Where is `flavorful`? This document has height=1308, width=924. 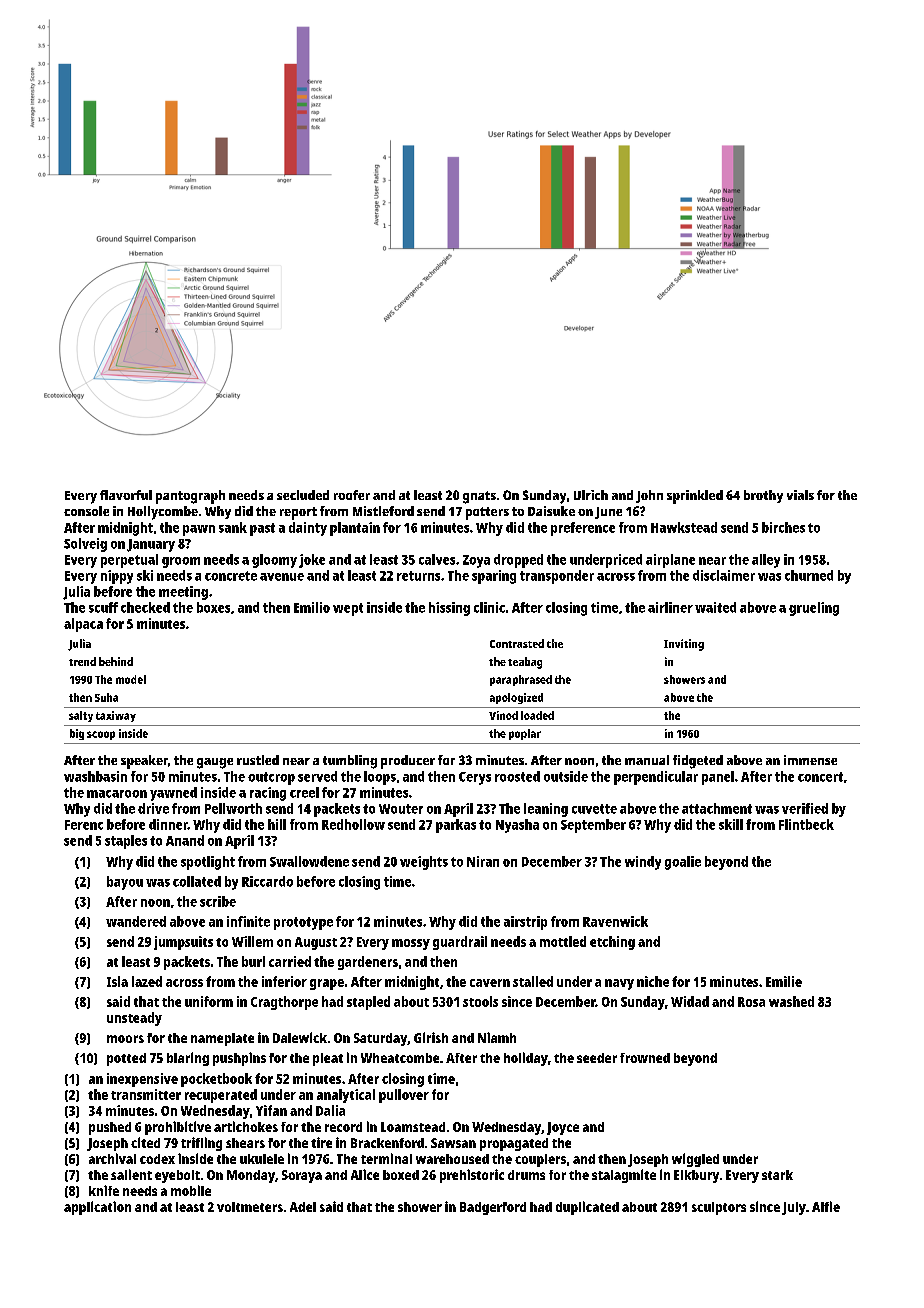 flavorful is located at coordinates (126, 495).
